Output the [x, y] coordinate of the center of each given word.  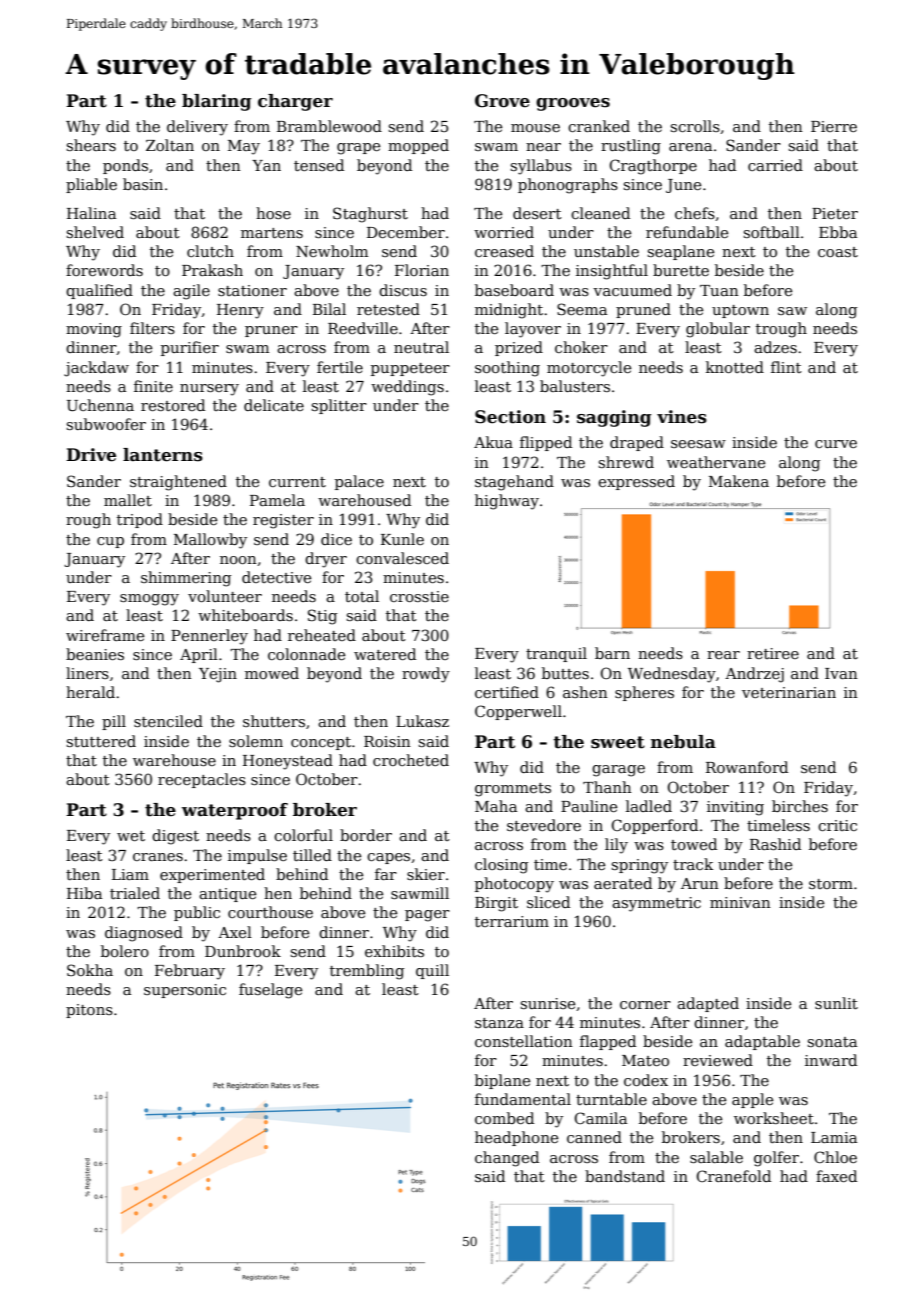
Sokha [90, 970]
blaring [217, 102]
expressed [636, 482]
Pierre [834, 126]
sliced [548, 902]
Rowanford [747, 767]
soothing [507, 369]
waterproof [235, 811]
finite [153, 386]
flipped [546, 443]
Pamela [277, 500]
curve [836, 444]
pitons [89, 1011]
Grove [502, 101]
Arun [700, 883]
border [366, 835]
